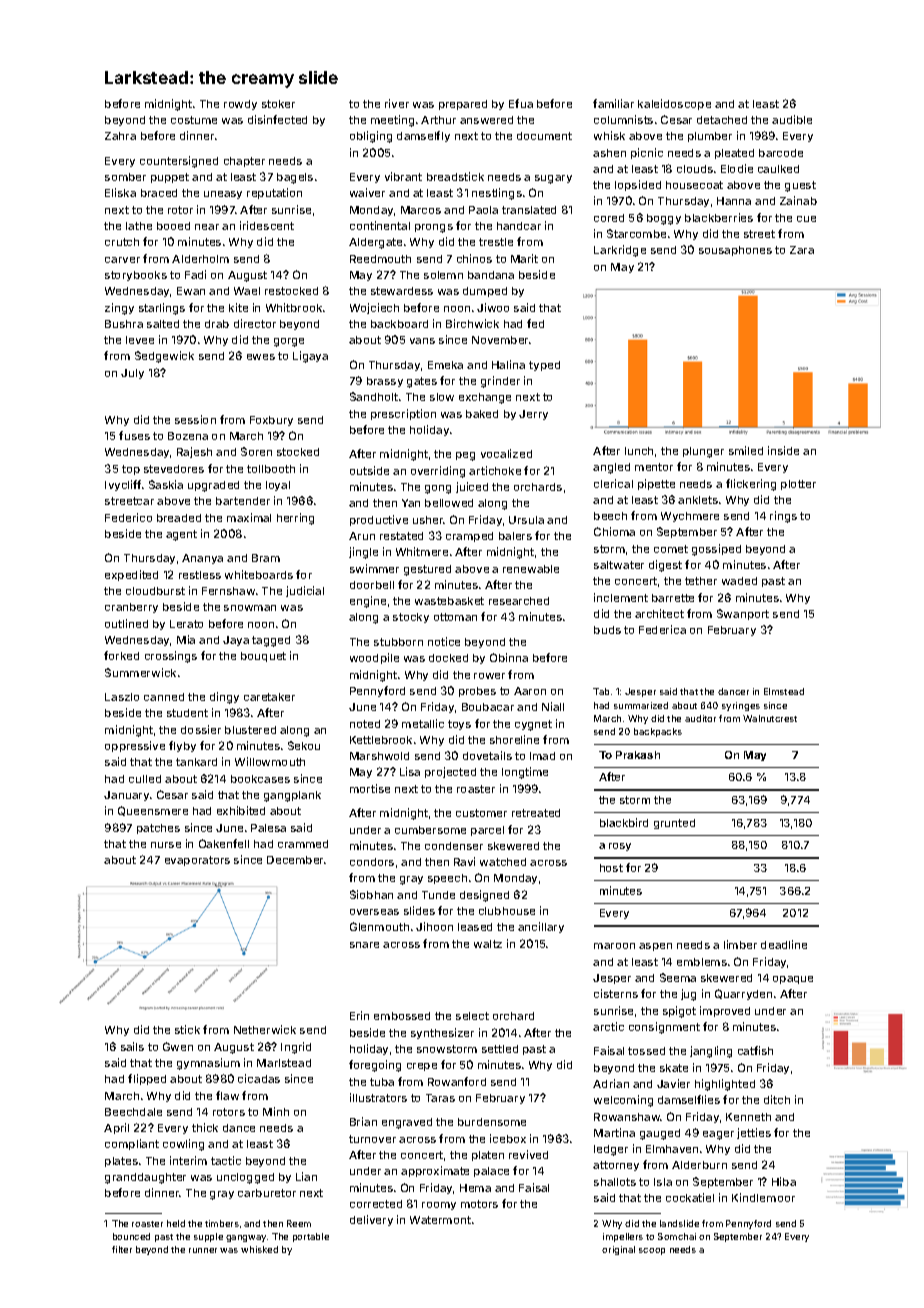 The height and width of the image is (1308, 924). What do you see at coordinates (259, 1078) in the image?
I see `cicadas` at bounding box center [259, 1078].
